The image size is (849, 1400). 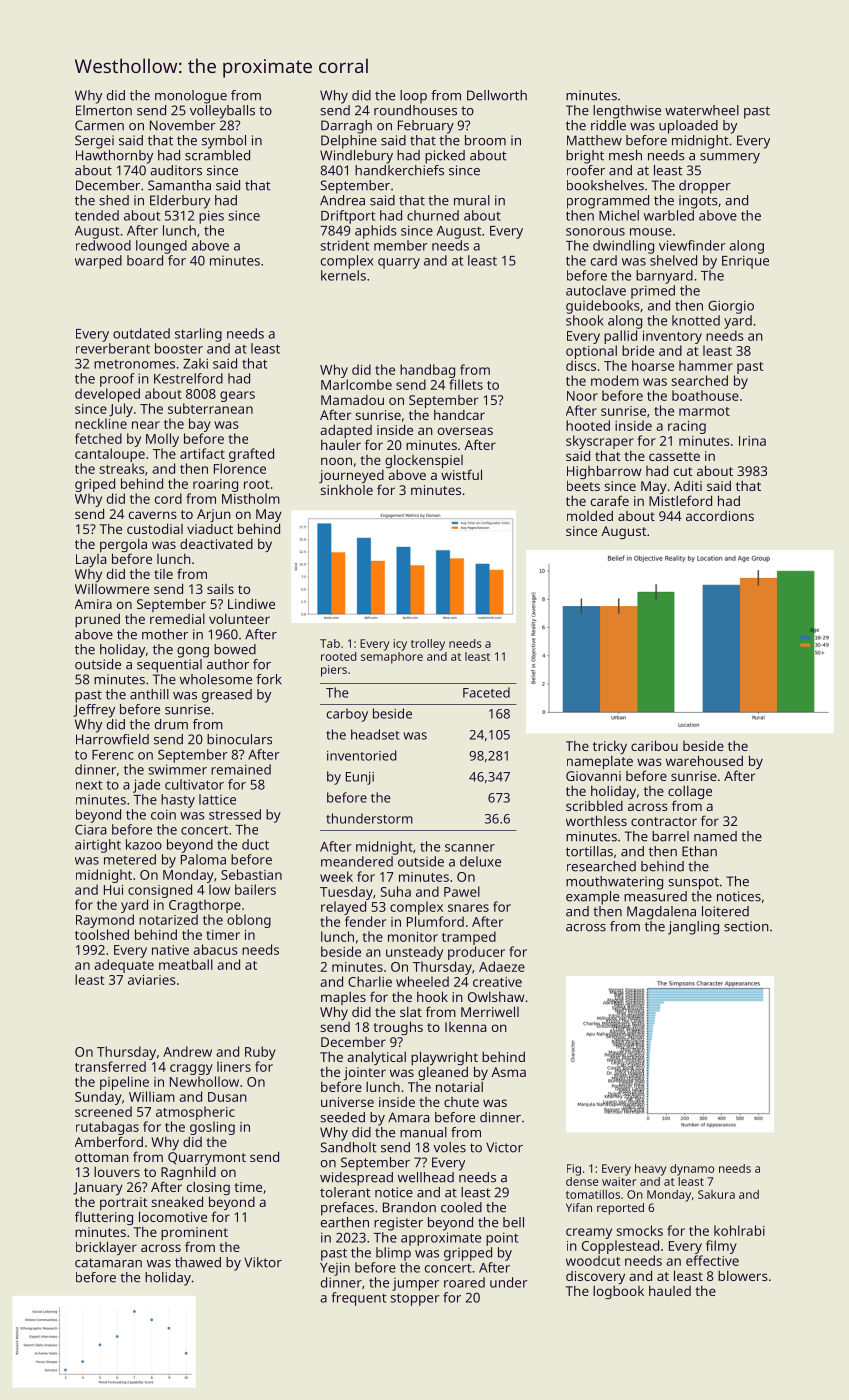 I want to click on lounged, so click(x=161, y=247).
